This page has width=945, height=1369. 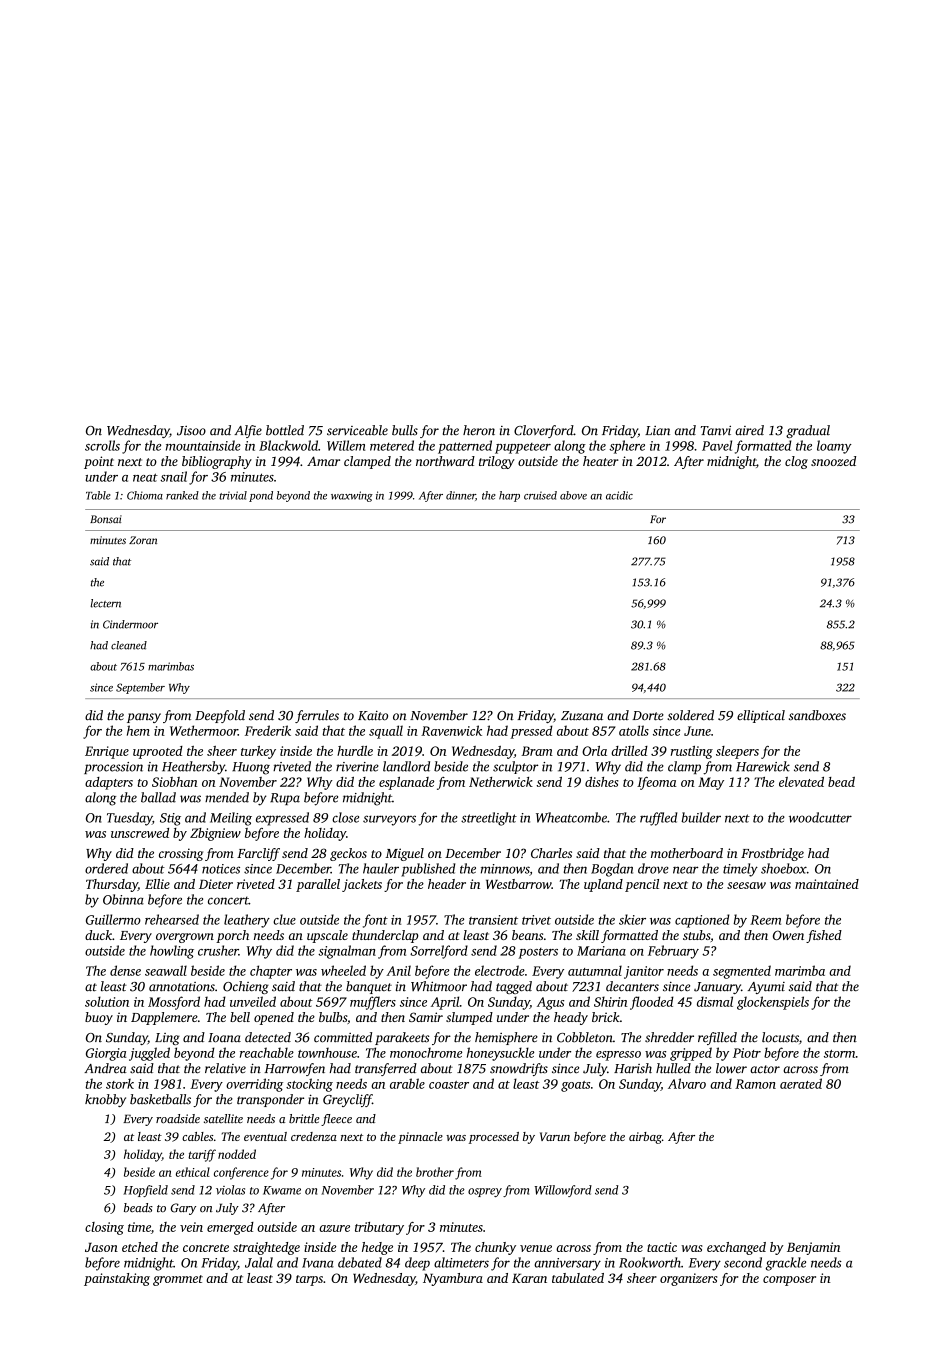 I want to click on Agus, so click(x=550, y=1003).
